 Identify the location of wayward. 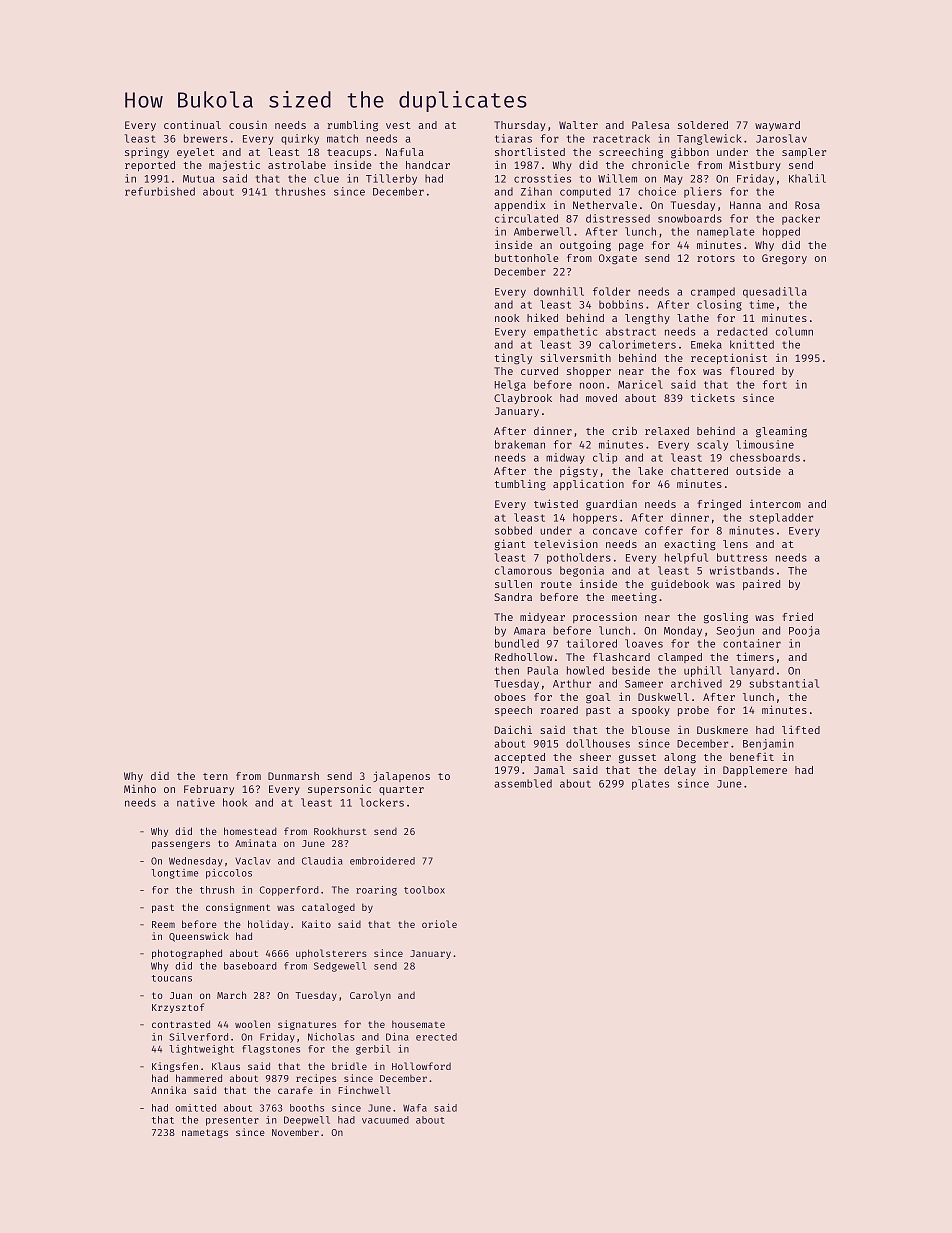
(777, 126).
